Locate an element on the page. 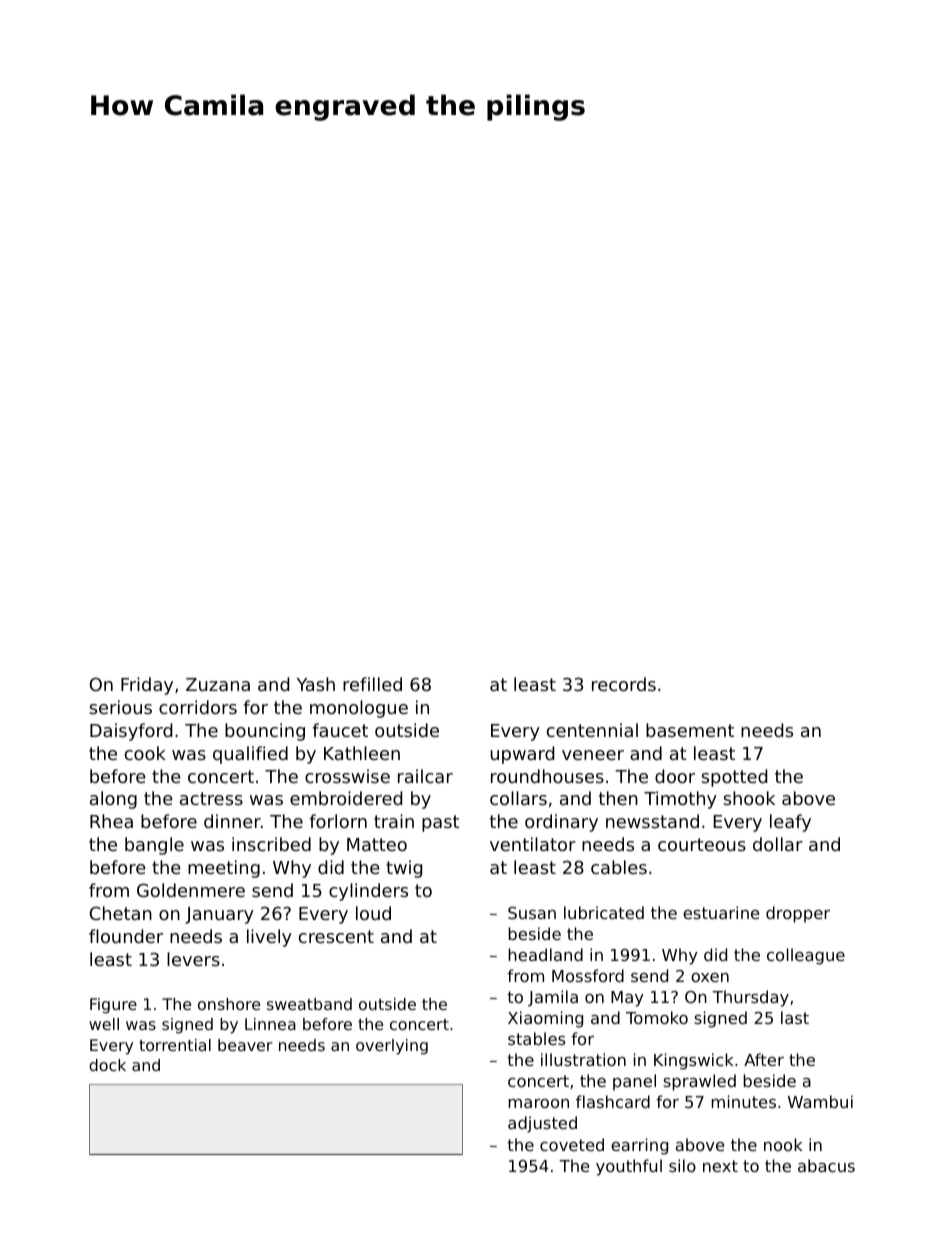 This page has height=1233, width=952. spotted is located at coordinates (734, 778).
